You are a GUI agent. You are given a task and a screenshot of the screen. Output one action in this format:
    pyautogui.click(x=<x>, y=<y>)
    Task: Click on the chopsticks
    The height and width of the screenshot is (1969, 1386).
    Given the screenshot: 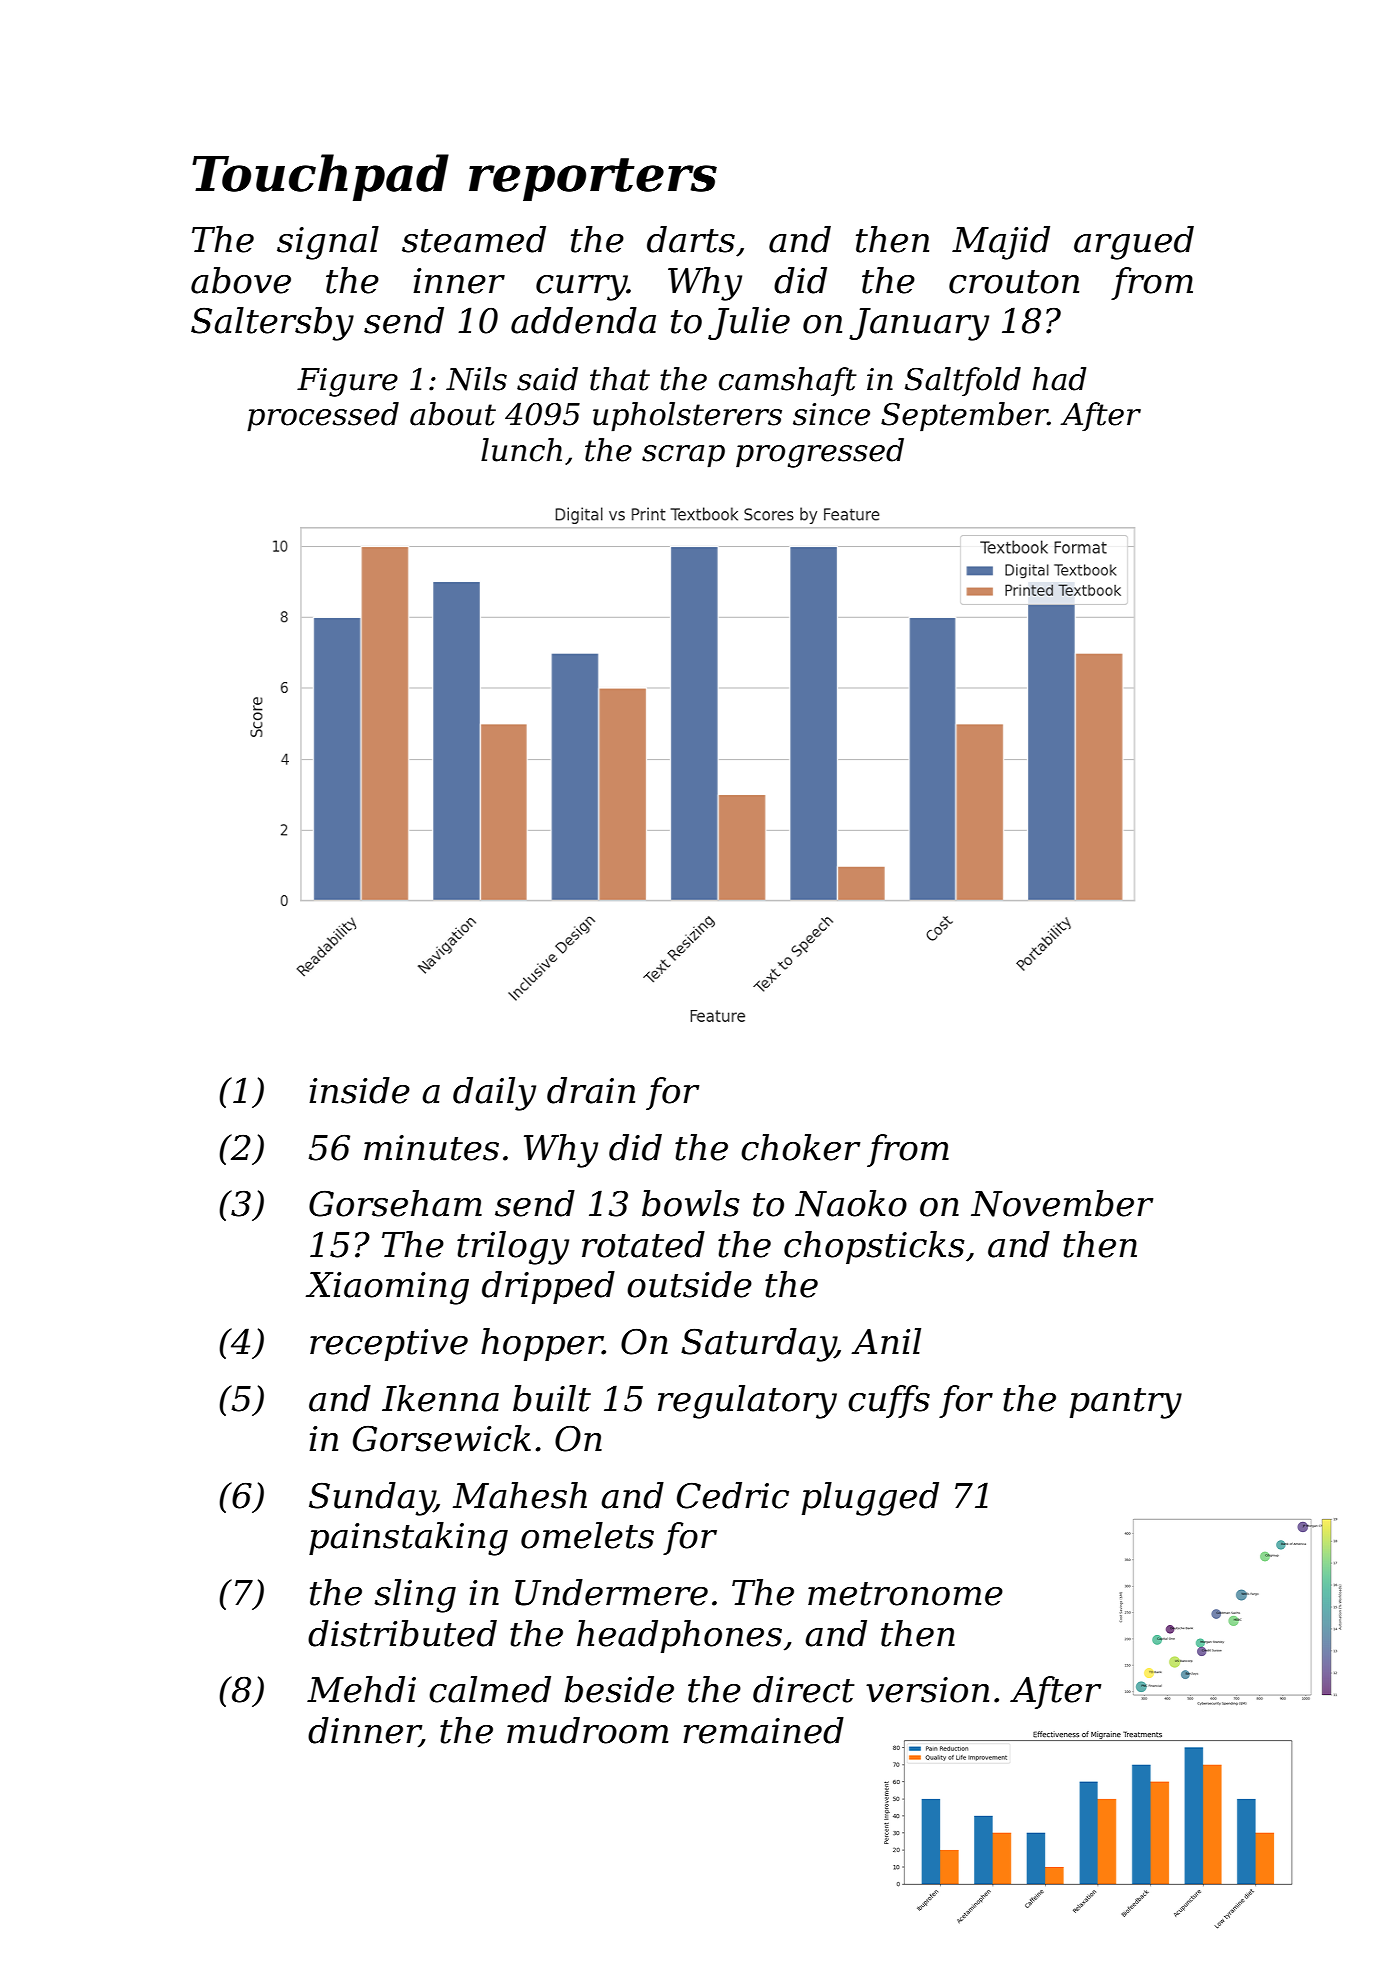 What is the action you would take?
    pyautogui.click(x=874, y=1247)
